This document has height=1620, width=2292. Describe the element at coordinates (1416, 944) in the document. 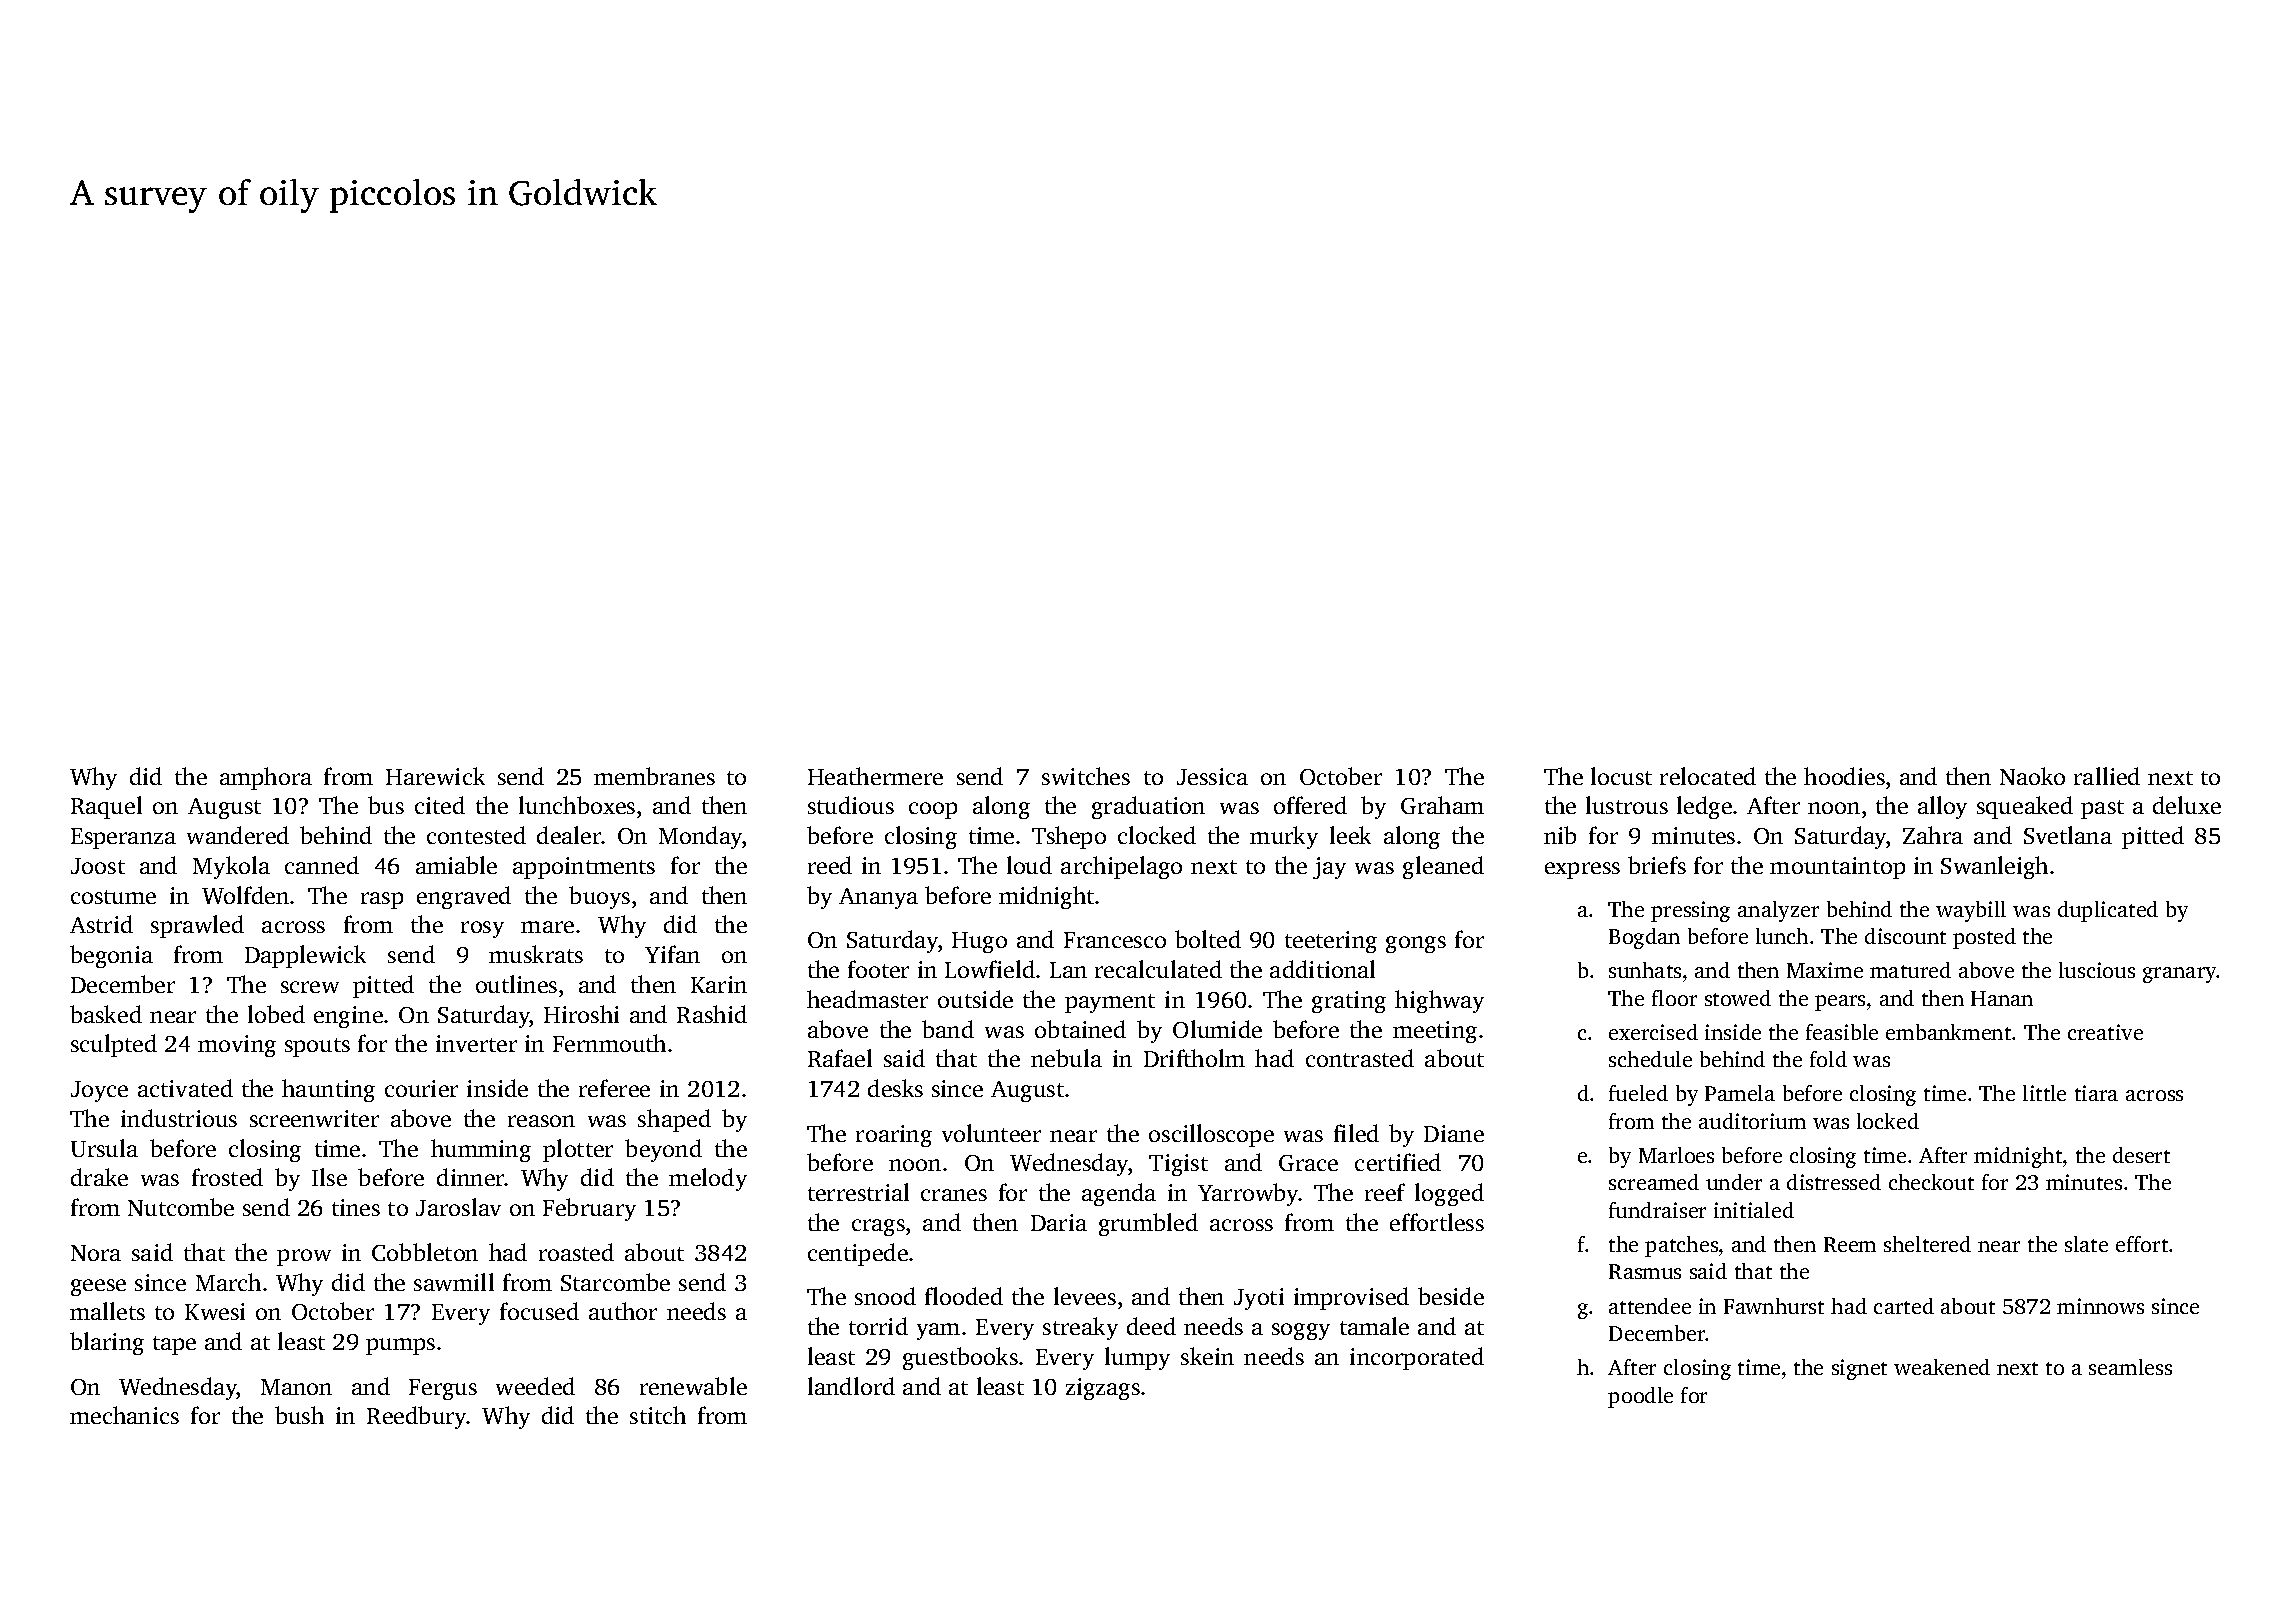

I see `gongs` at that location.
